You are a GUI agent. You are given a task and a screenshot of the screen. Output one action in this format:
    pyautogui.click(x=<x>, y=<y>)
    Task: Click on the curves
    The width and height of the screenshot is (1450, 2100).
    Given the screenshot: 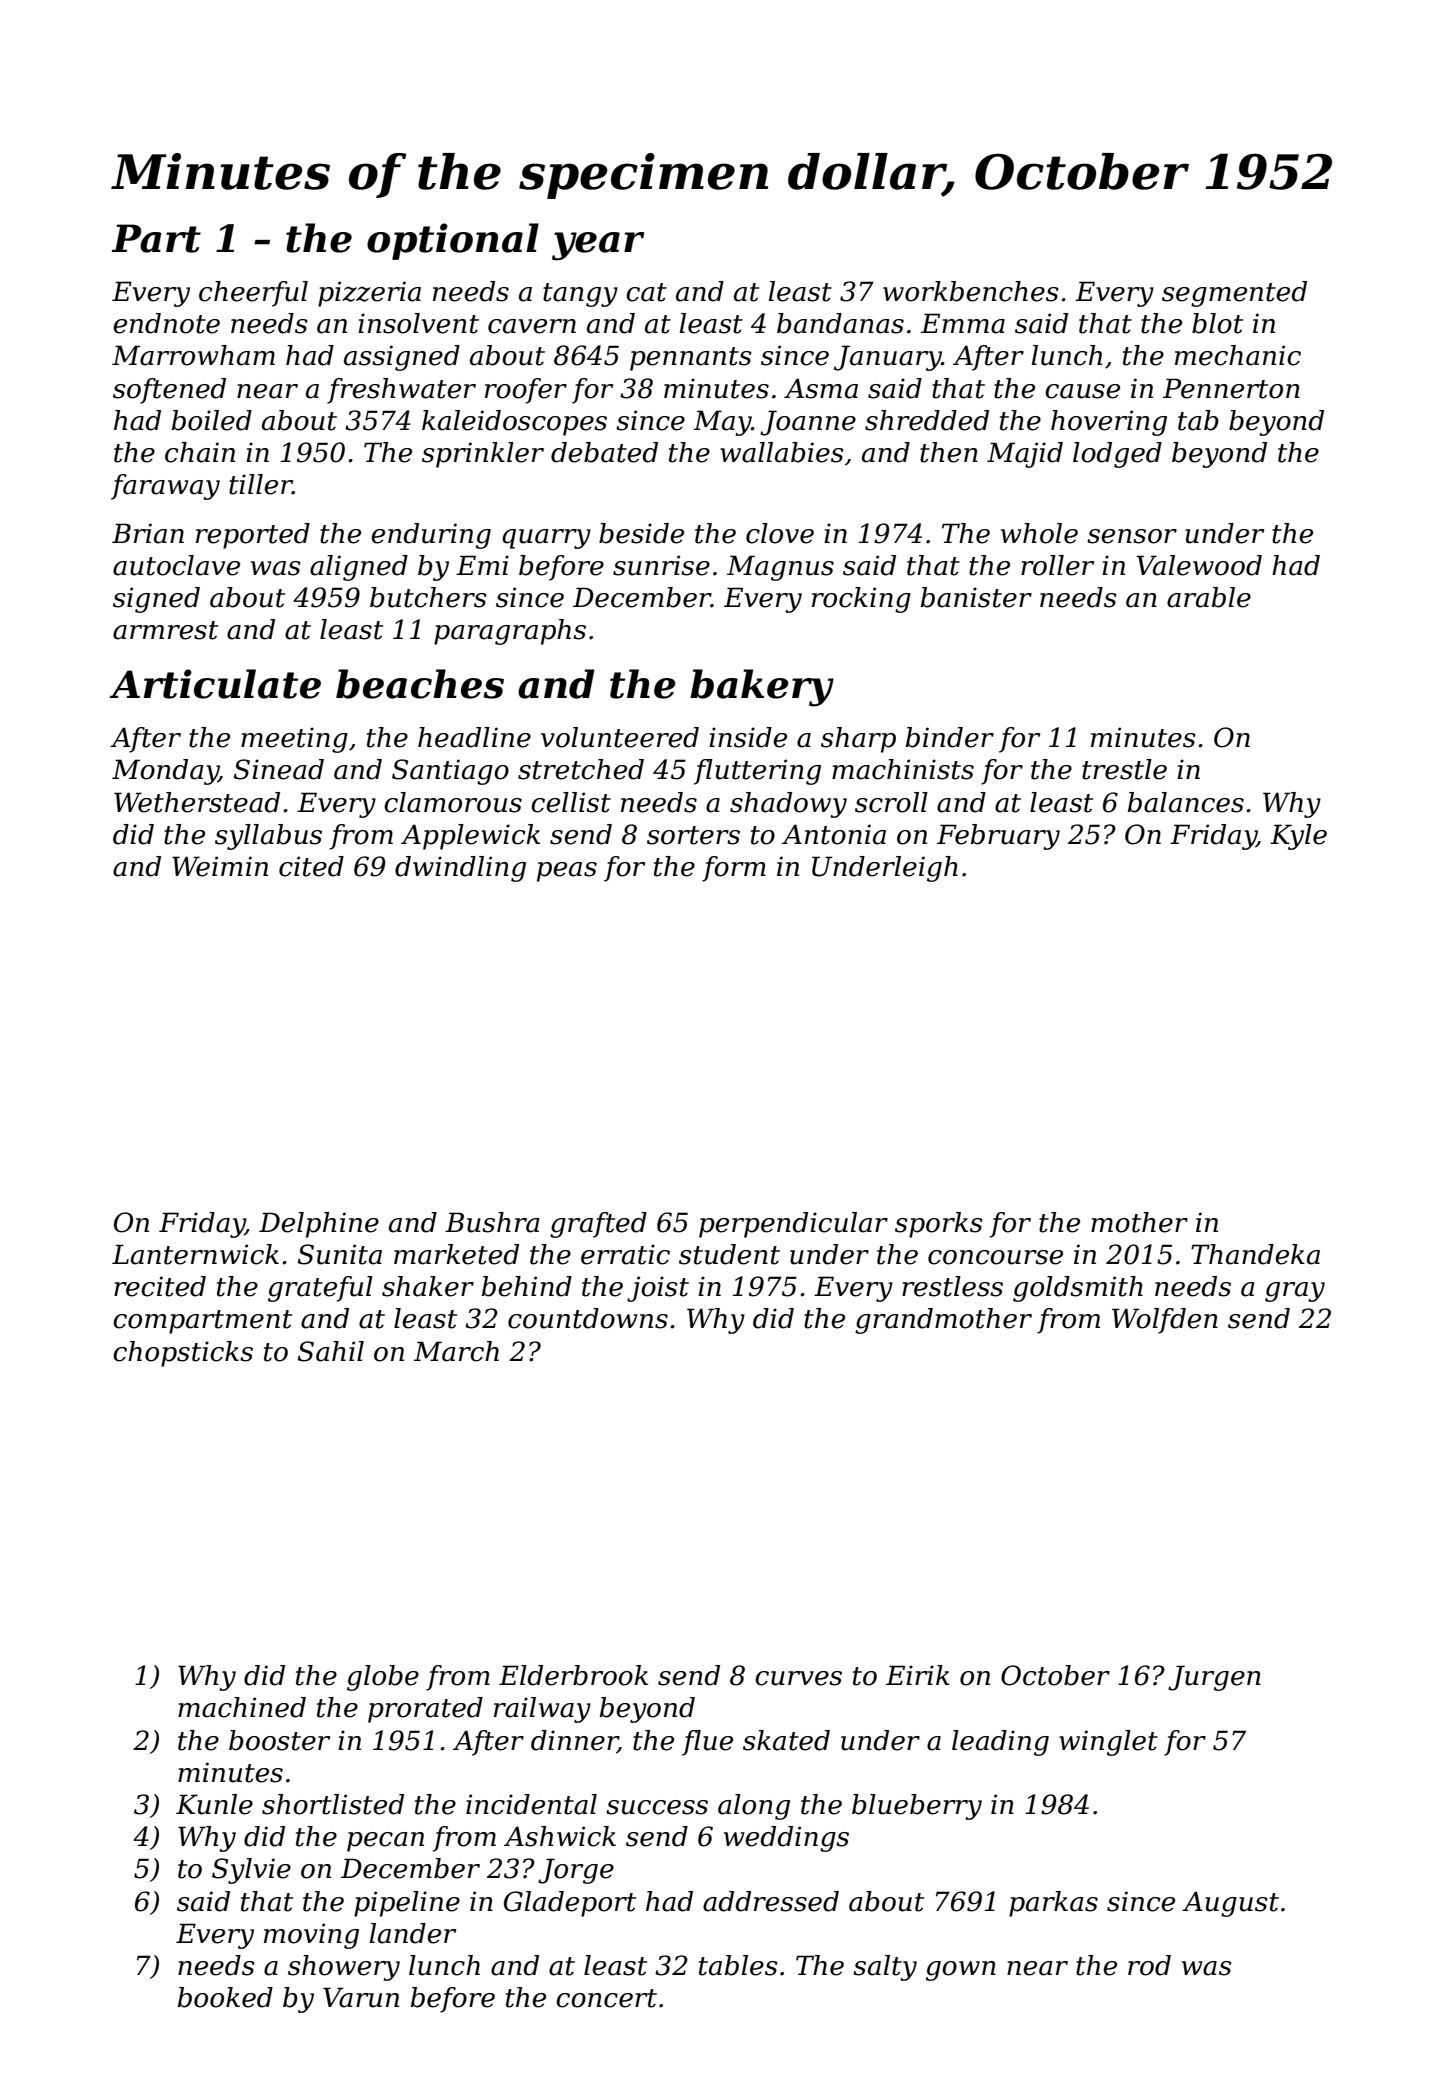 What is the action you would take?
    pyautogui.click(x=798, y=1678)
